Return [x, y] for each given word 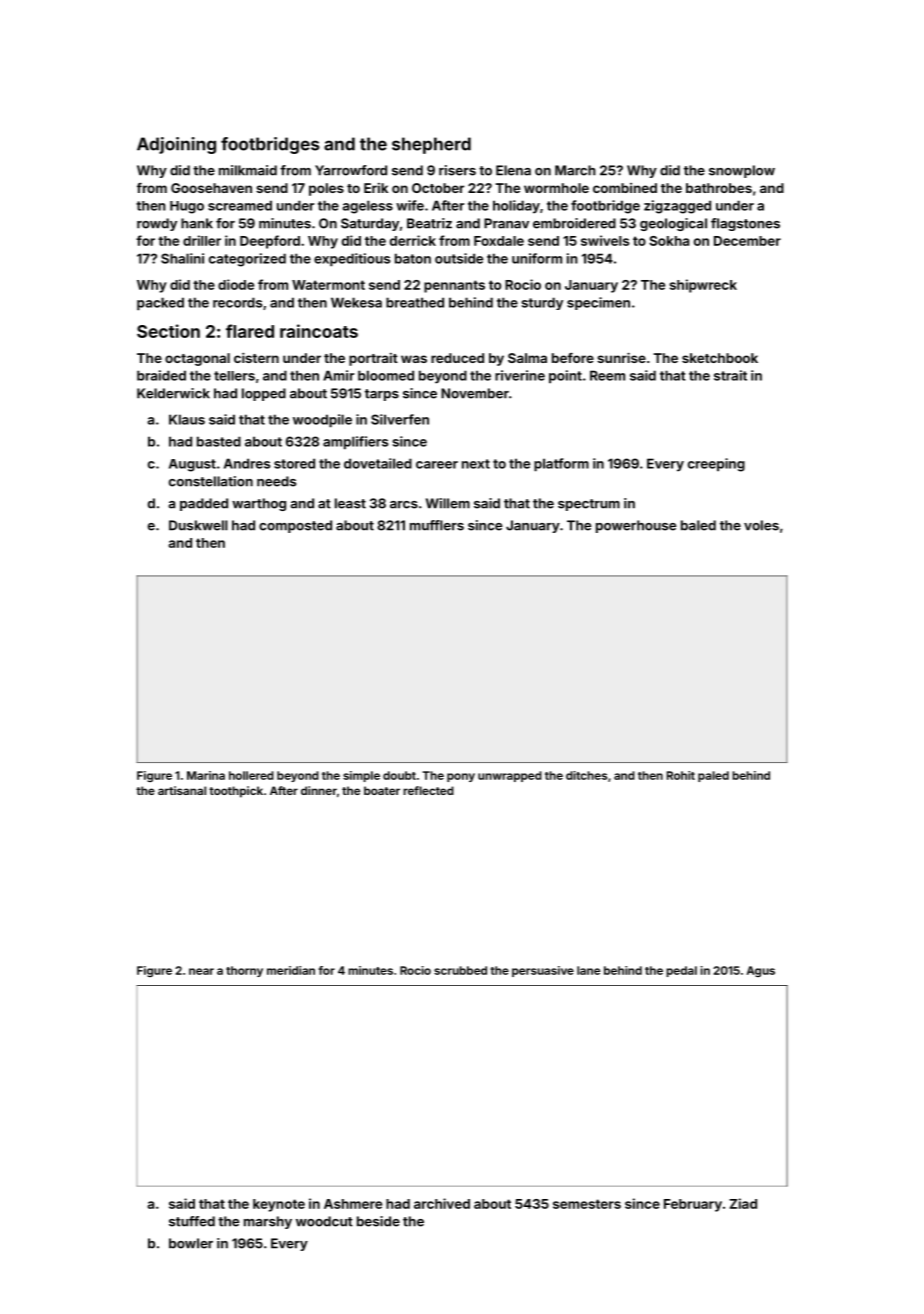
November [475, 393]
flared [250, 331]
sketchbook [720, 358]
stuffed [192, 1221]
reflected [428, 790]
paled [713, 776]
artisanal [182, 790]
